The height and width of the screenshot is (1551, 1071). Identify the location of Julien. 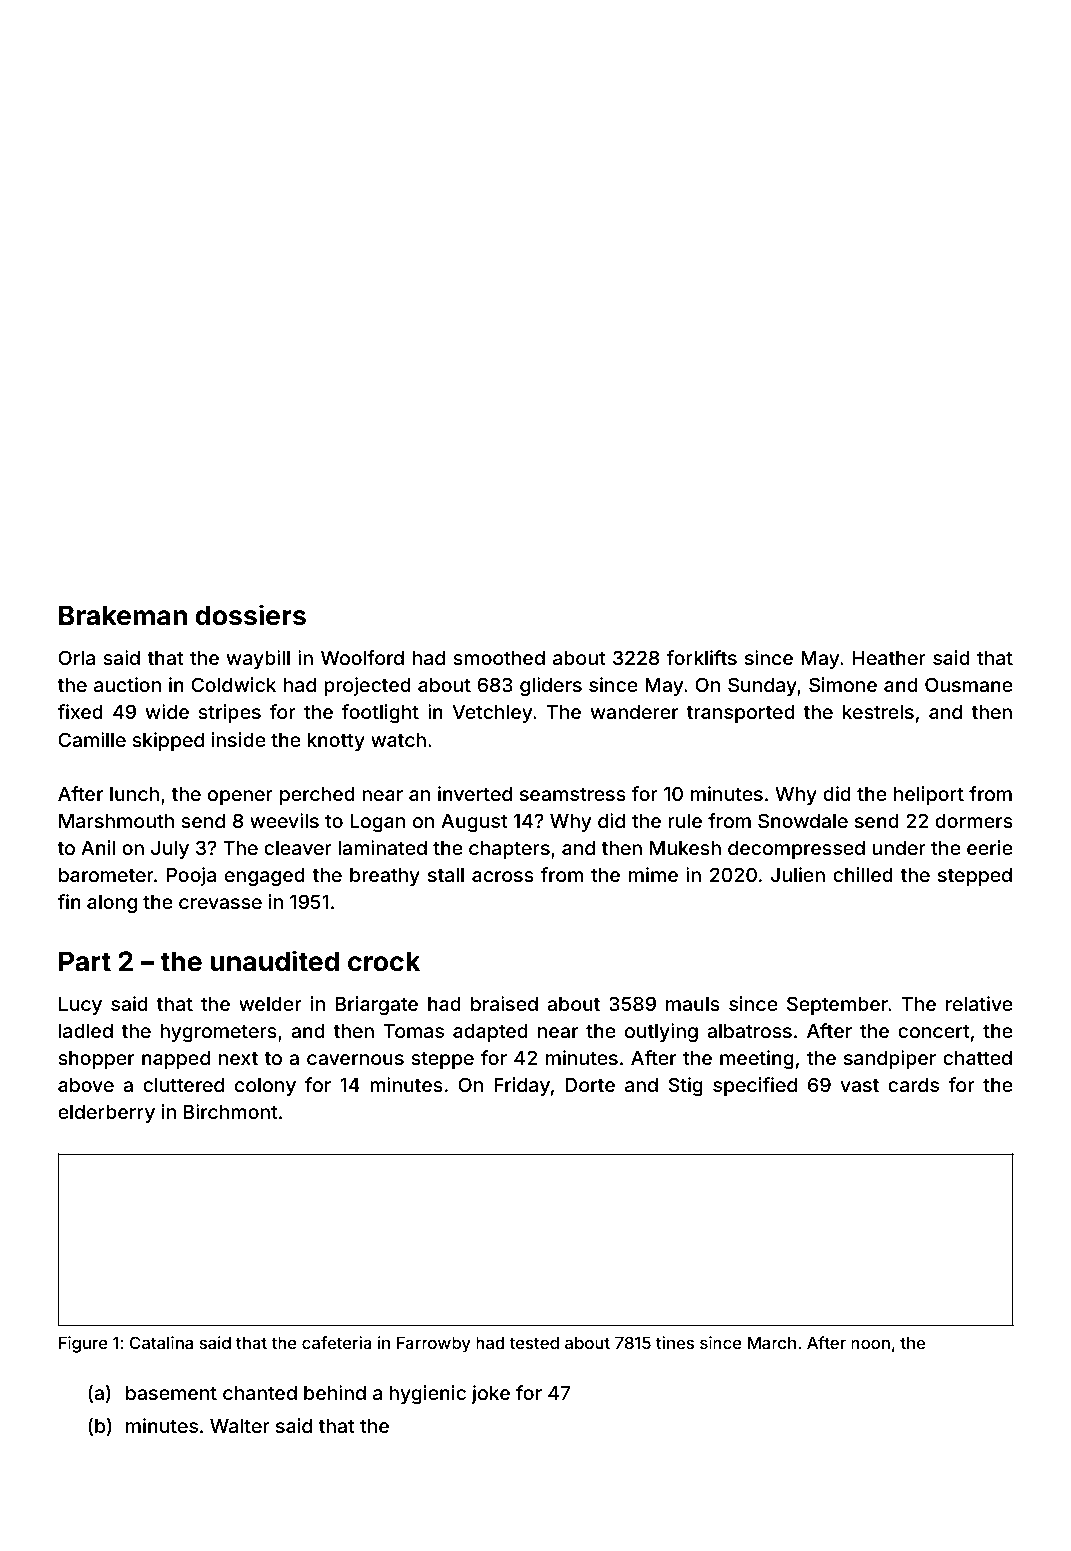
(798, 874).
